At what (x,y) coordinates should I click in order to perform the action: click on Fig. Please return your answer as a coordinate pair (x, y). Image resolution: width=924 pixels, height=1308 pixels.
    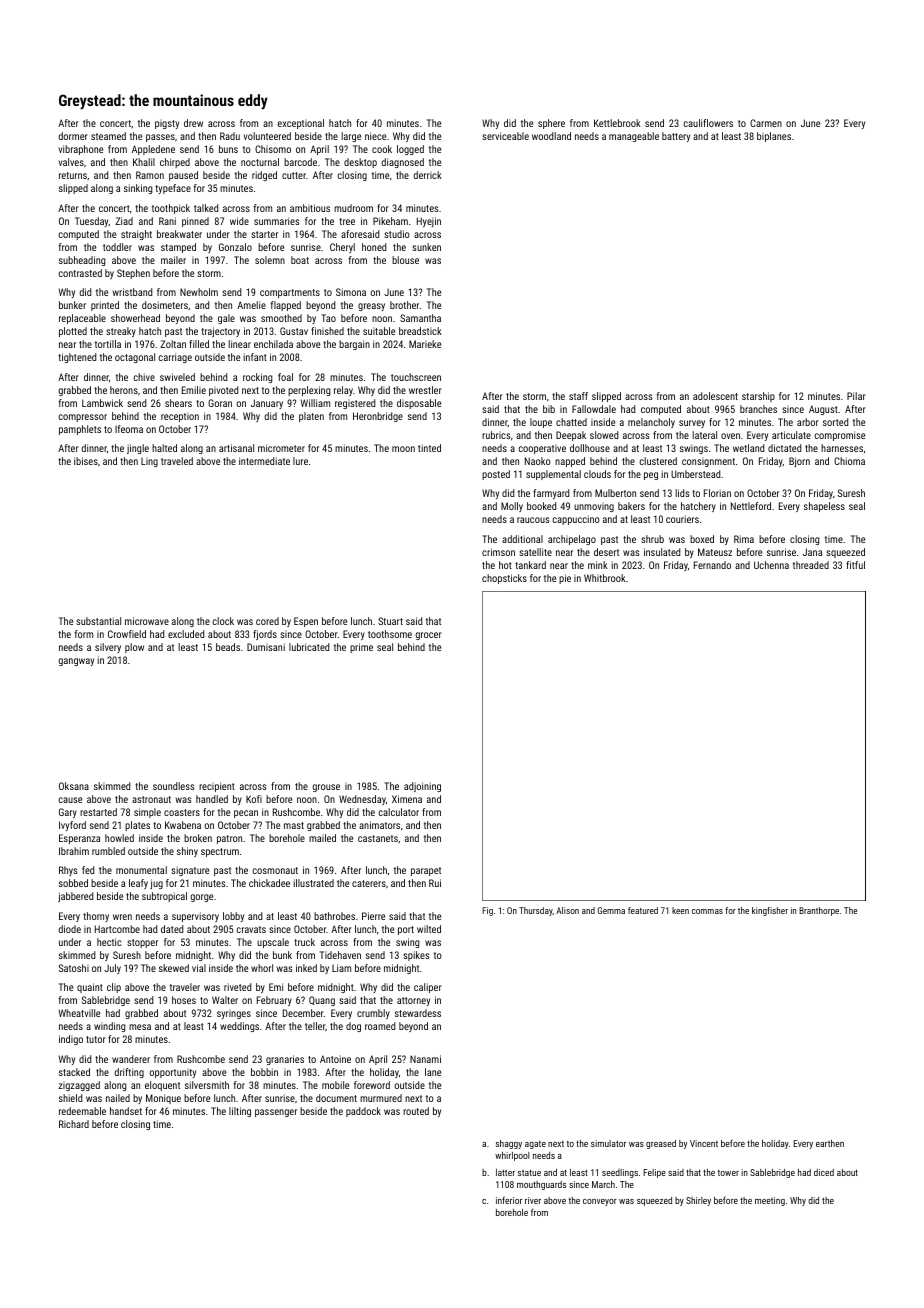
    Looking at the image, I should click on (487, 911).
